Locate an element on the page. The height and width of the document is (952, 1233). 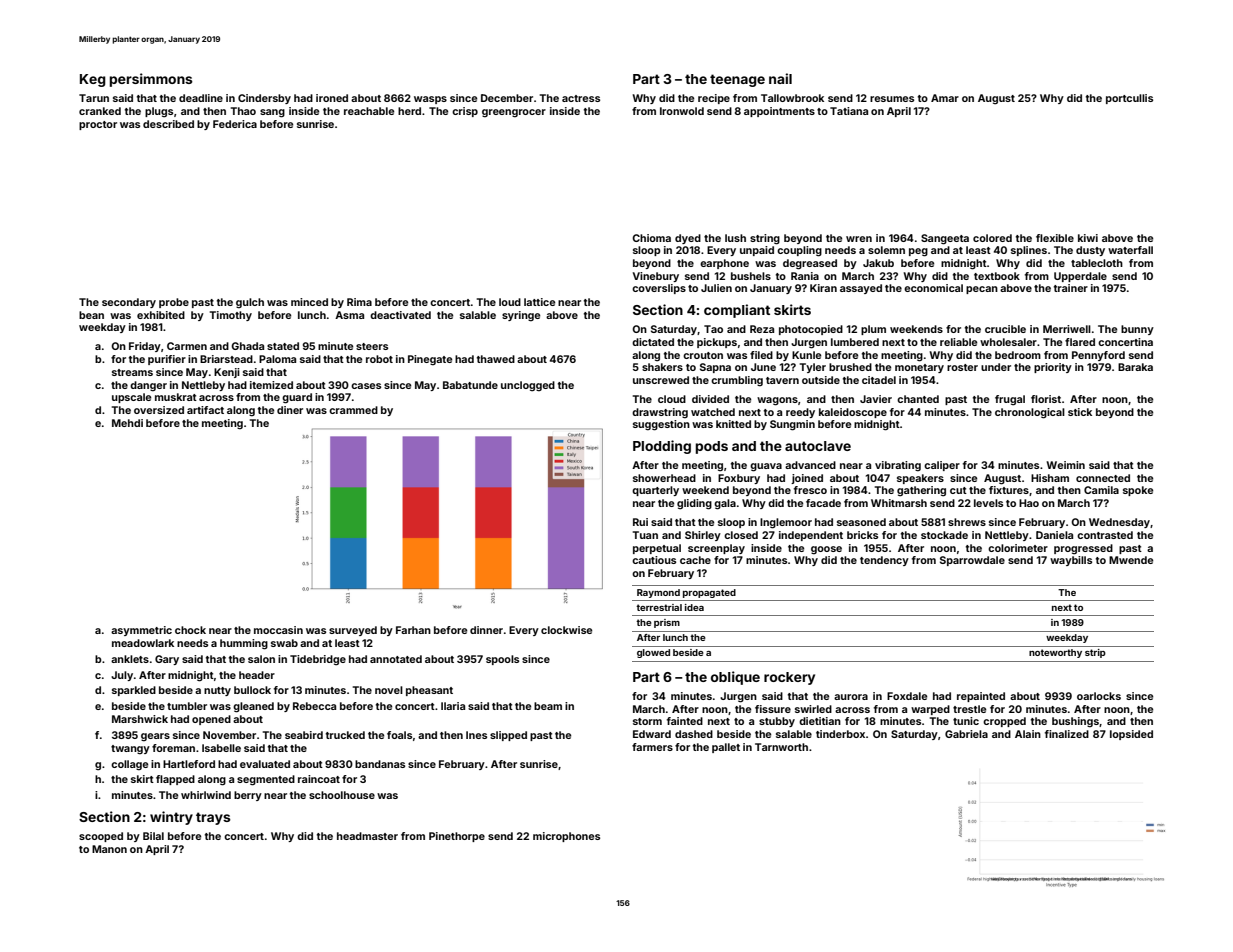
microphones is located at coordinates (566, 837).
